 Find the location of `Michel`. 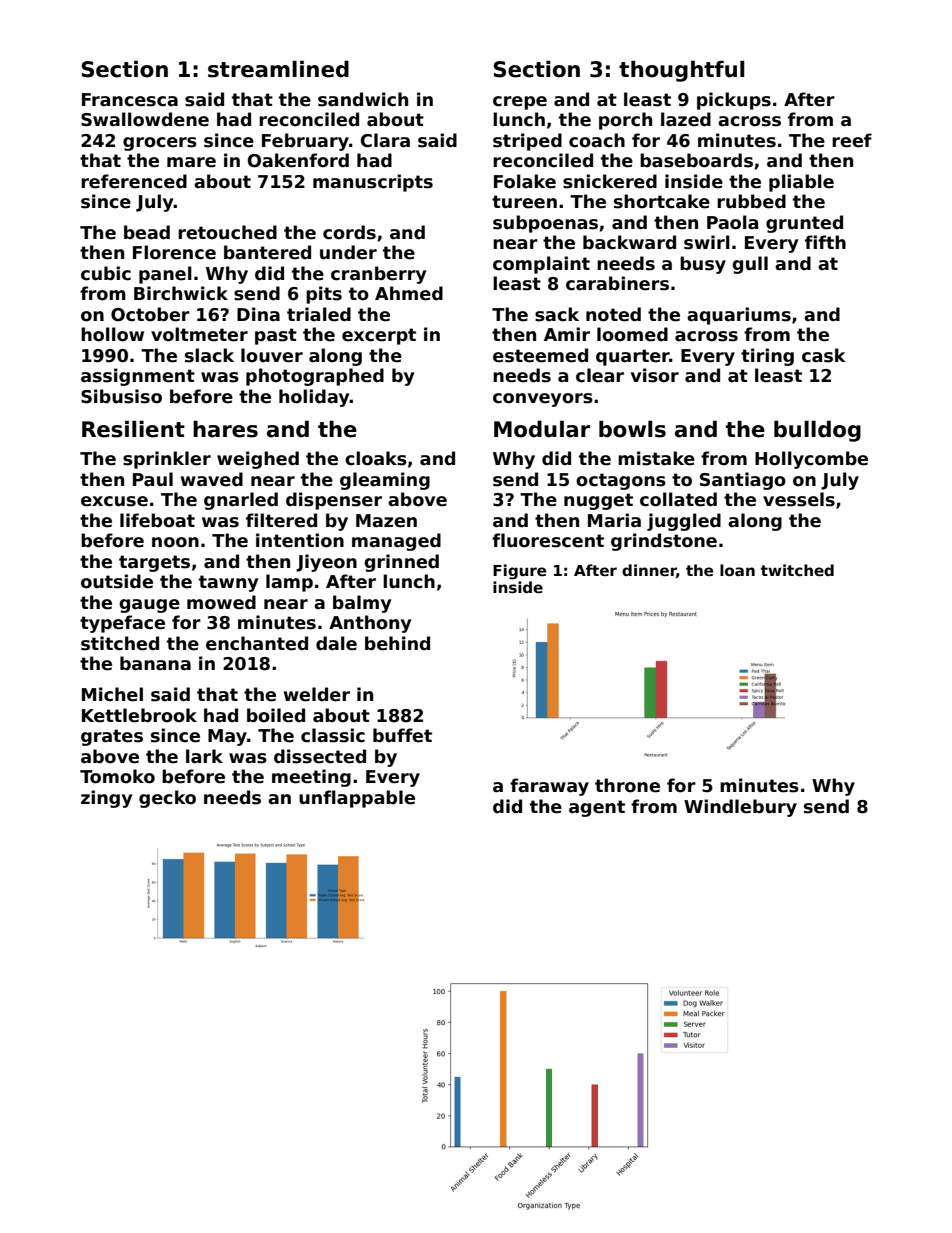

Michel is located at coordinates (112, 694).
